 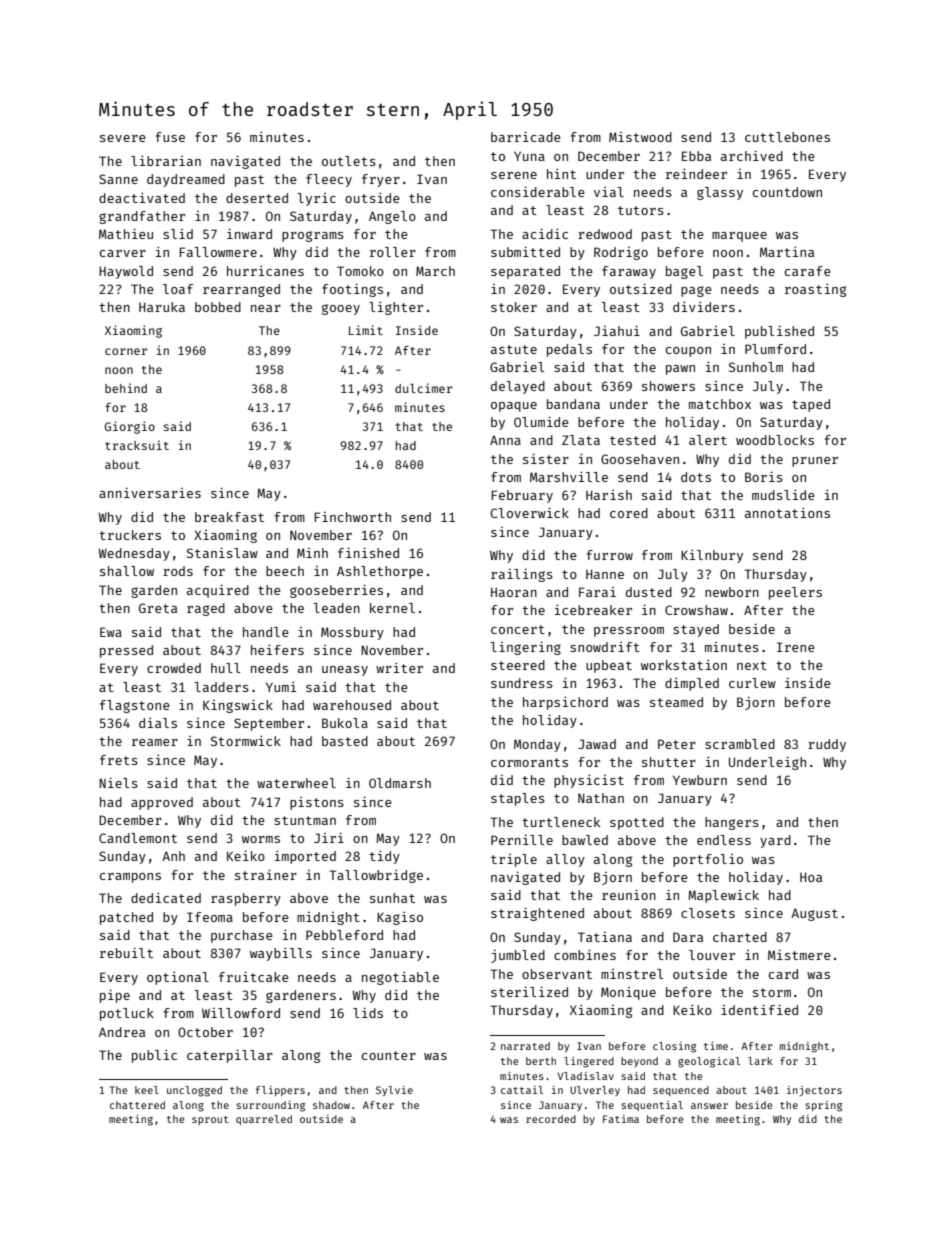 What do you see at coordinates (783, 974) in the image?
I see `card` at bounding box center [783, 974].
